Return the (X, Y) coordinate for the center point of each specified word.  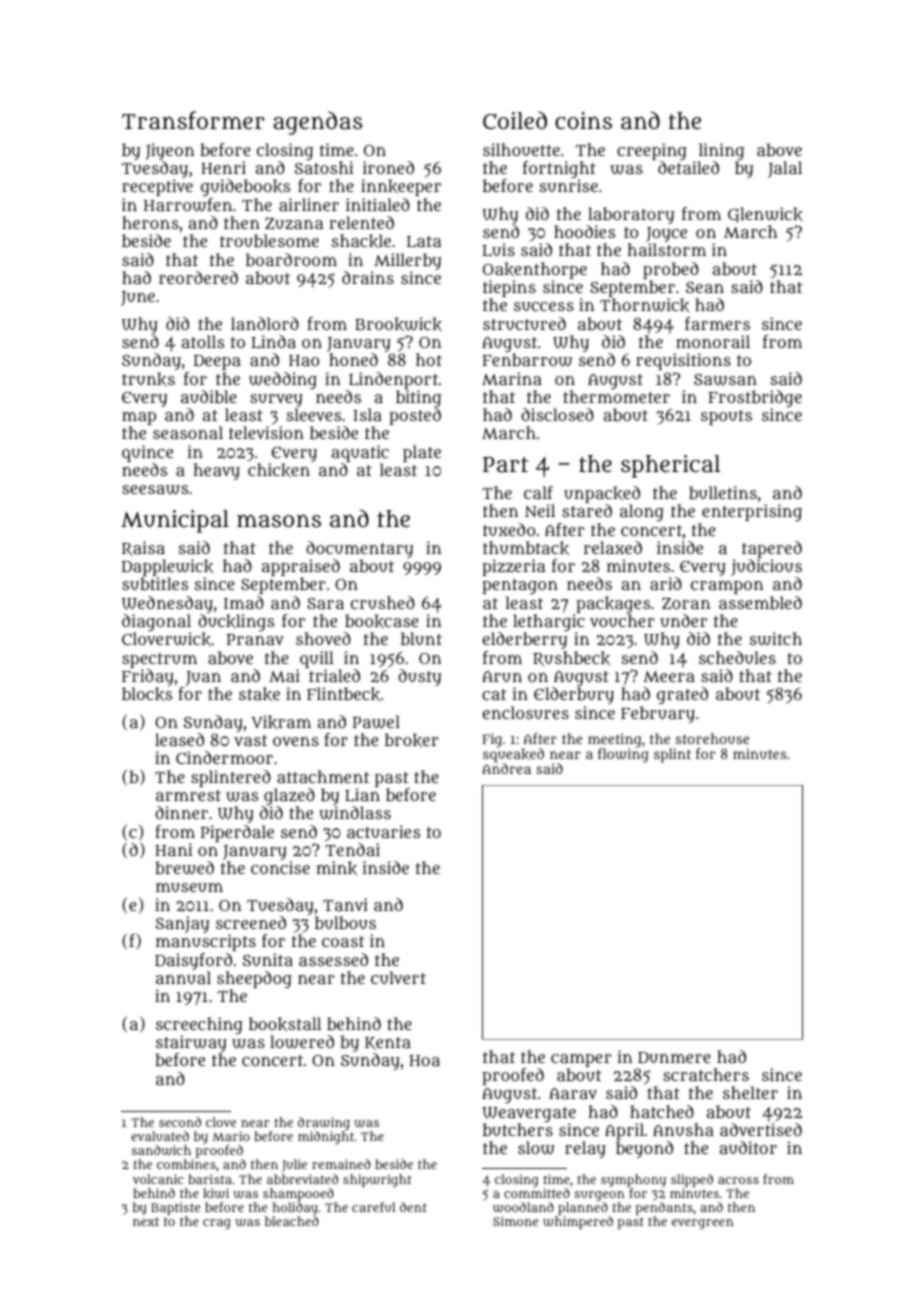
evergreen (702, 1224)
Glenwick (765, 215)
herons (150, 222)
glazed (289, 796)
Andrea (506, 768)
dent (413, 1207)
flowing (623, 755)
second (180, 1122)
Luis (498, 250)
